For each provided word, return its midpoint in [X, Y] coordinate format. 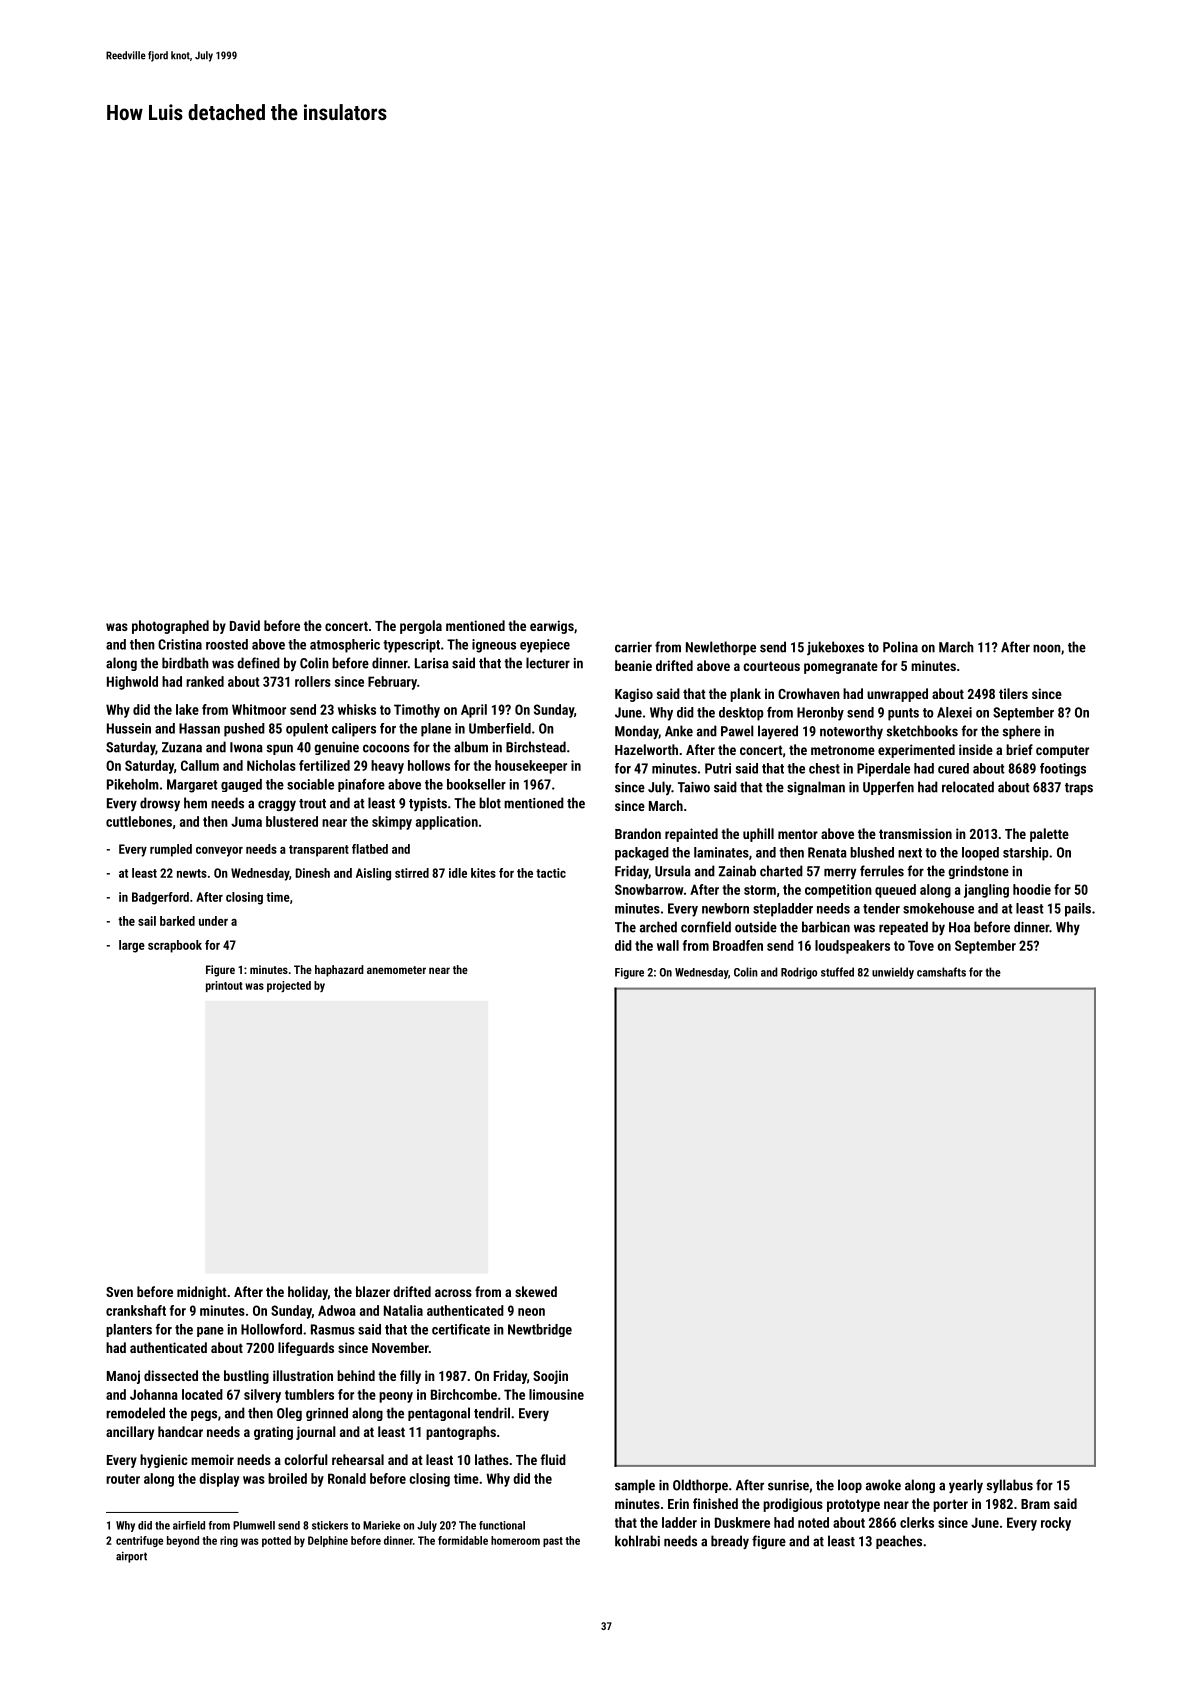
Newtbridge [540, 1330]
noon [1047, 648]
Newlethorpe [721, 648]
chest [824, 768]
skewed [536, 1291]
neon [531, 1312]
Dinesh [312, 873]
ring [229, 1541]
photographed [170, 627]
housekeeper [531, 767]
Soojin [550, 1377]
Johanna [154, 1394]
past [553, 1542]
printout [224, 986]
